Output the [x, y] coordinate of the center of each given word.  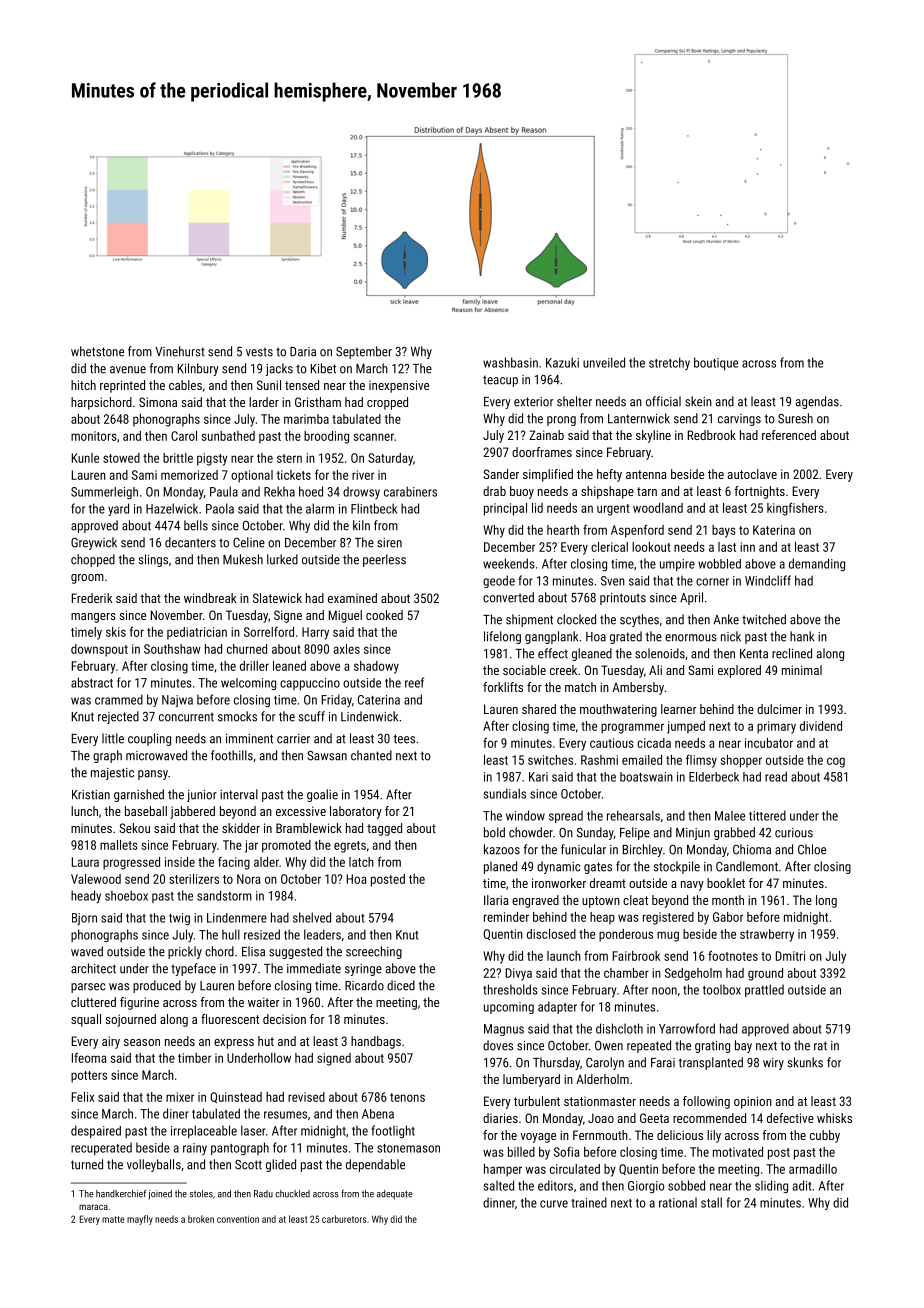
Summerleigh [104, 493]
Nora [248, 879]
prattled [764, 990]
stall [711, 1202]
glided [281, 1165]
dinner [499, 1202]
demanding [817, 564]
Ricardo [364, 985]
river [363, 475]
